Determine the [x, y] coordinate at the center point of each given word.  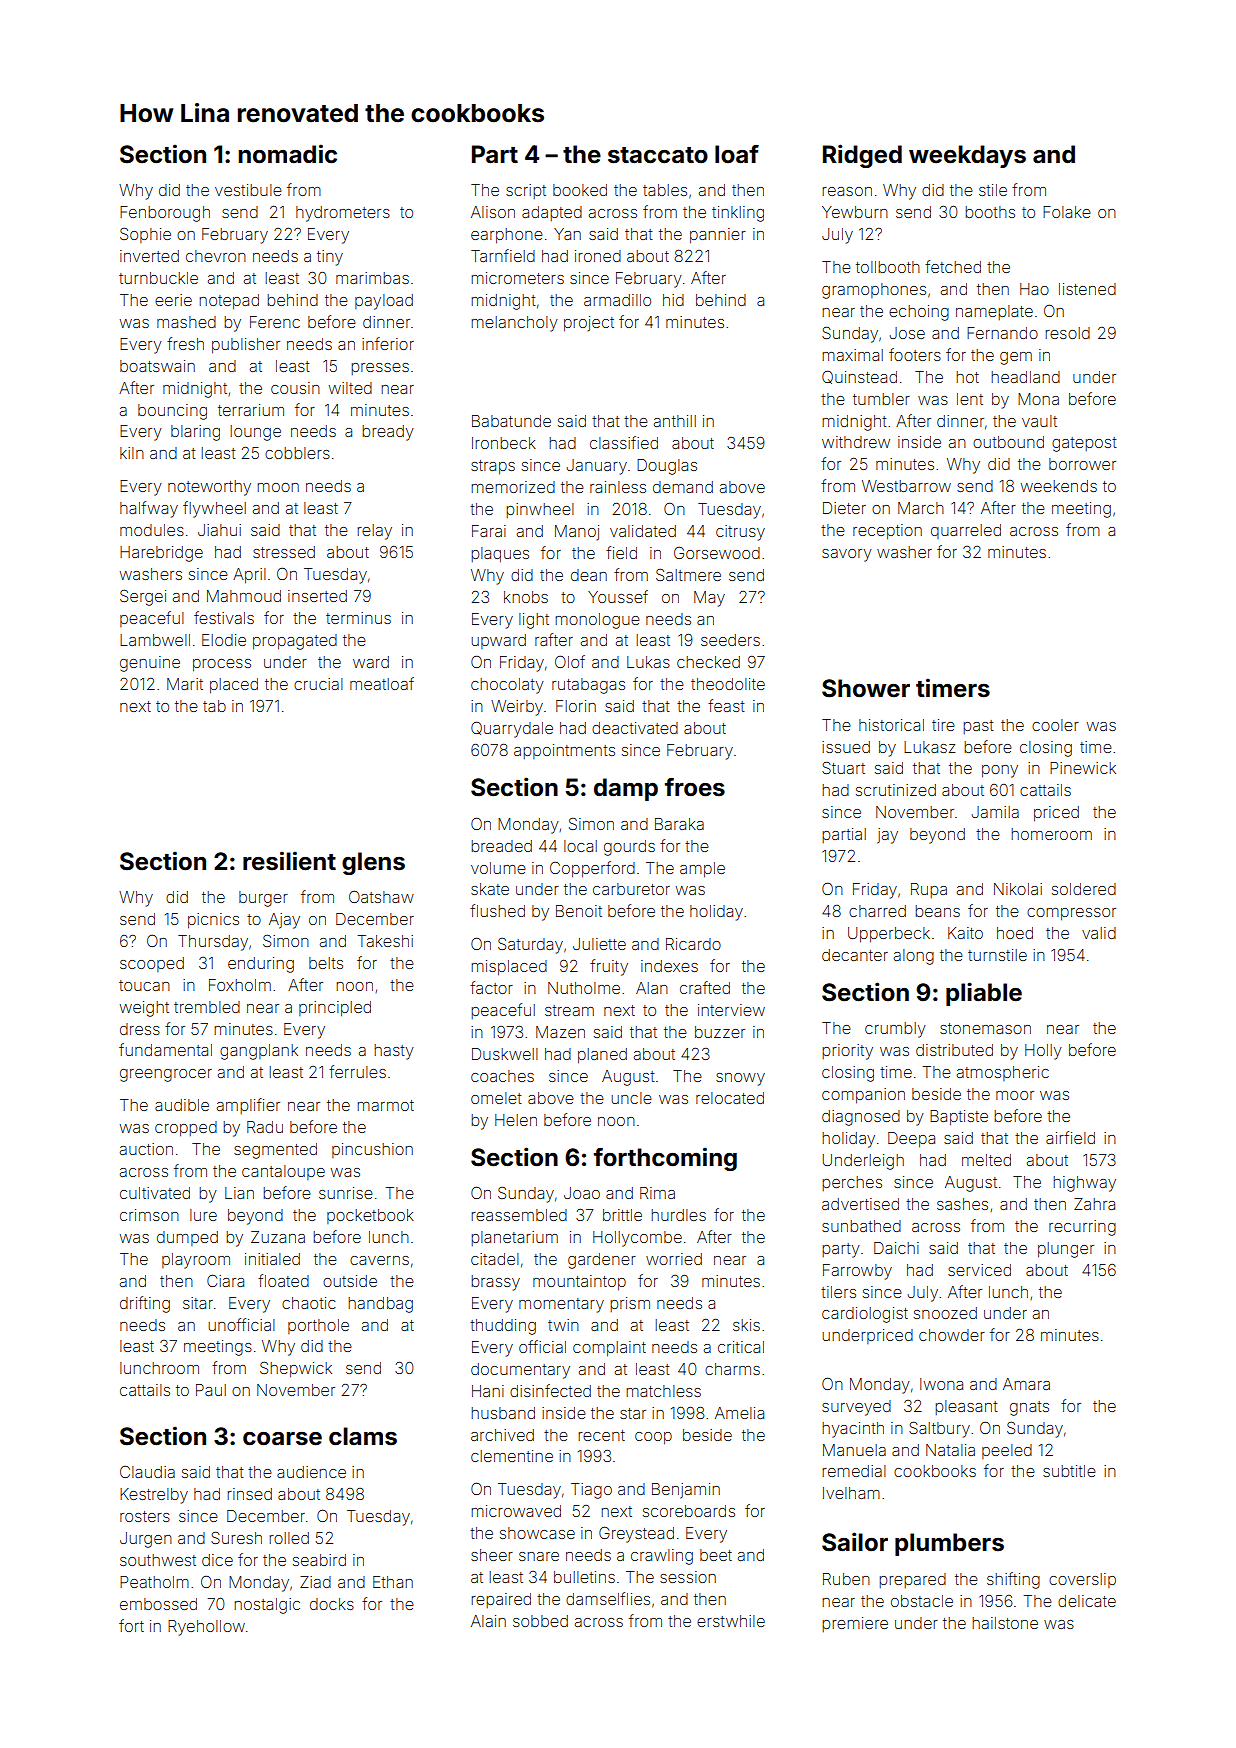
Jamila [995, 812]
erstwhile [731, 1621]
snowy [740, 1079]
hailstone [1005, 1623]
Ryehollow [206, 1628]
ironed [598, 256]
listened [1087, 289]
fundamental [165, 1049]
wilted [350, 388]
